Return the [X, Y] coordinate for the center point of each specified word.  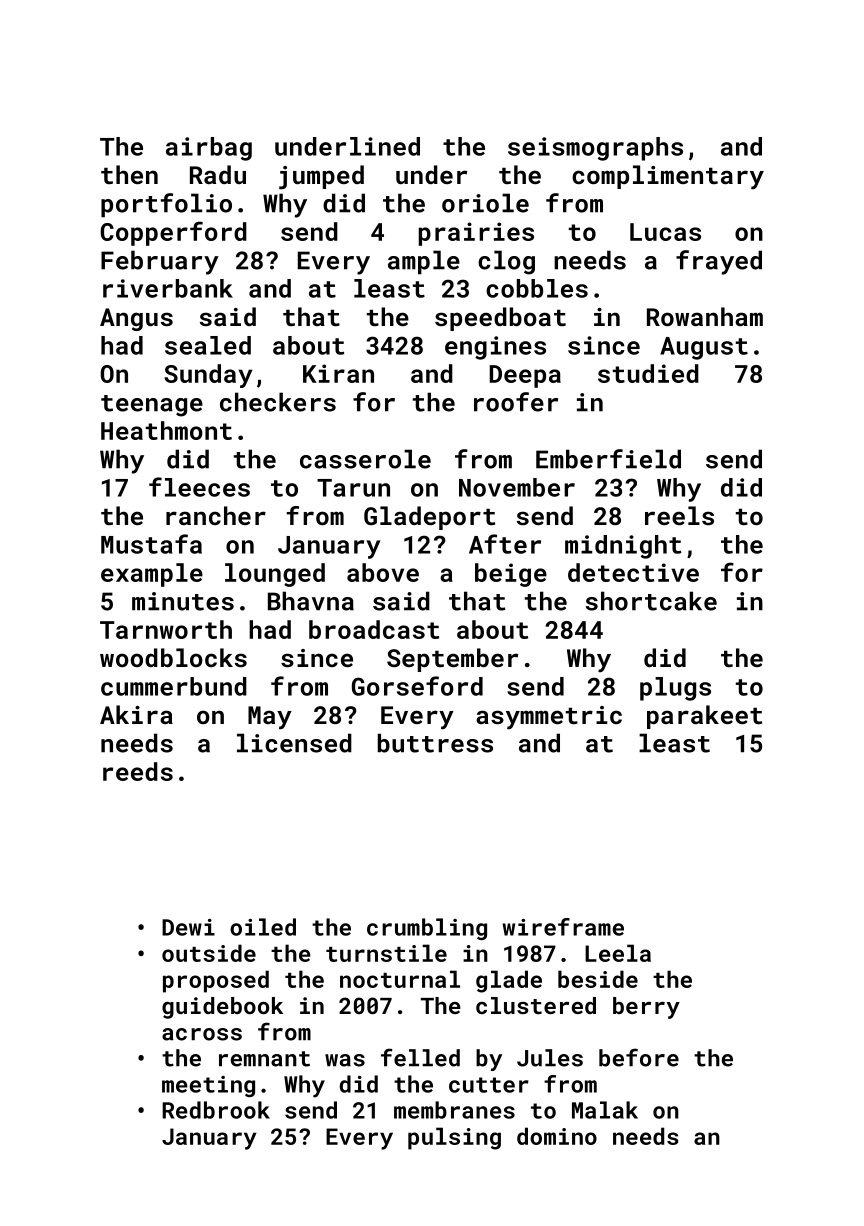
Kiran [338, 373]
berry [646, 1008]
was [345, 1060]
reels [679, 515]
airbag [209, 149]
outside [209, 953]
